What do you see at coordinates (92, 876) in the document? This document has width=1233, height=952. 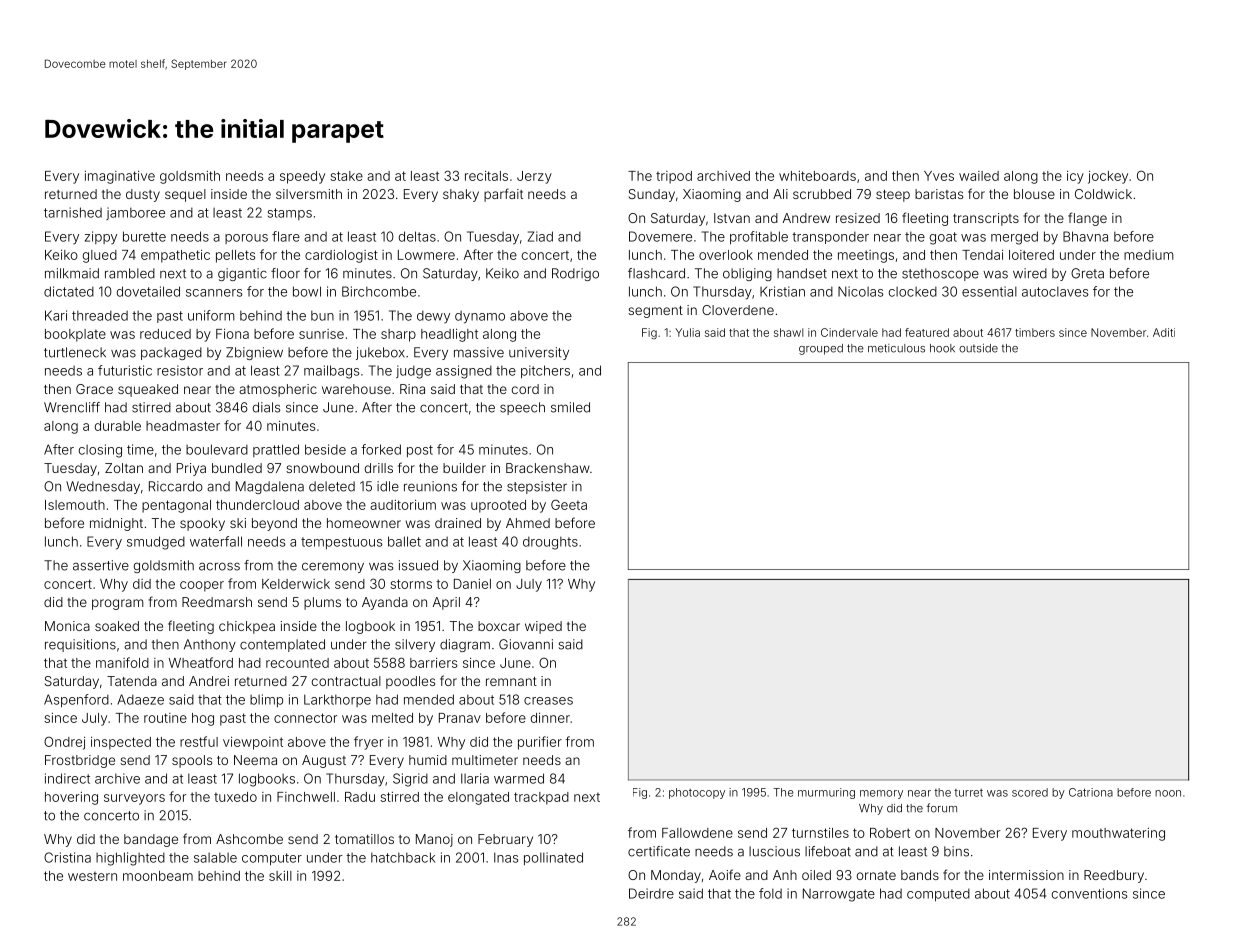 I see `western` at bounding box center [92, 876].
